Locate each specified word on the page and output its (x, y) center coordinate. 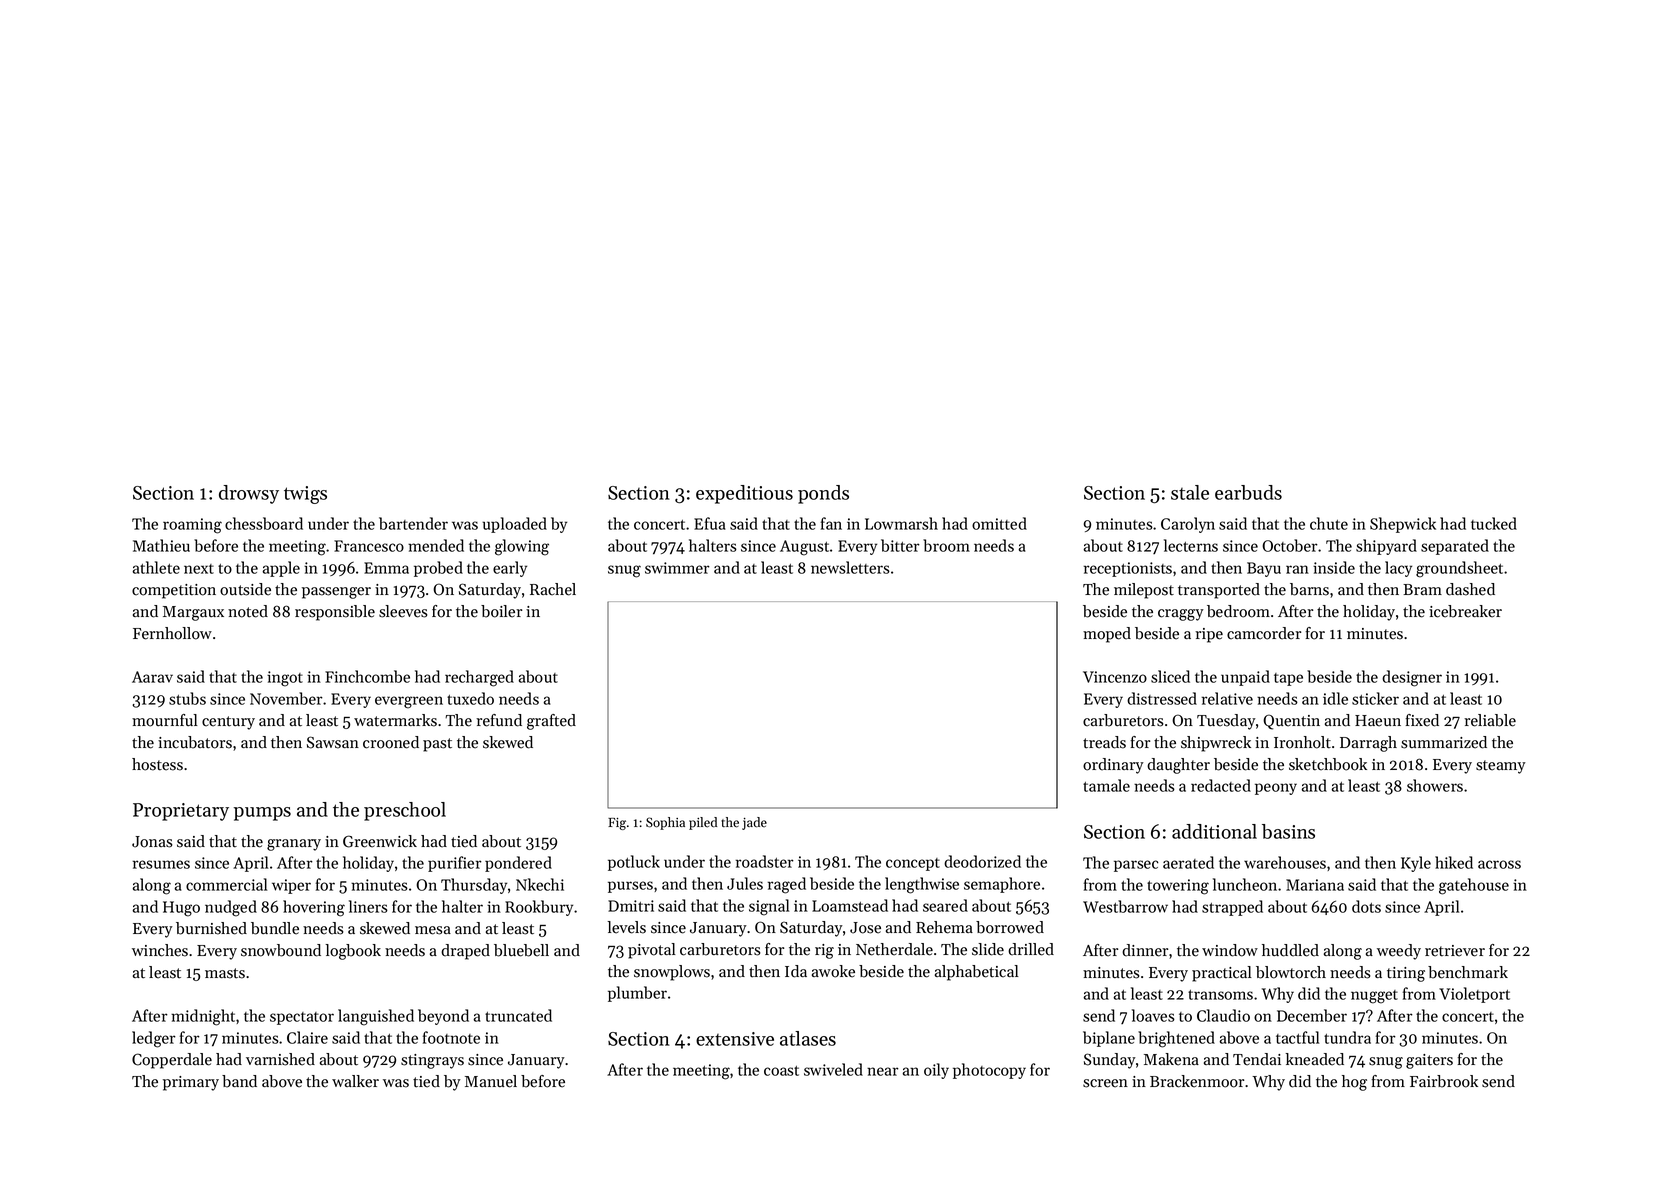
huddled (1290, 950)
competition (174, 591)
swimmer (677, 568)
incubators (195, 742)
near (883, 1071)
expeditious (744, 494)
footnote (451, 1037)
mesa (433, 930)
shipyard (1386, 547)
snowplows (672, 973)
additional (1214, 831)
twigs (305, 495)
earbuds (1248, 492)
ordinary (1113, 766)
